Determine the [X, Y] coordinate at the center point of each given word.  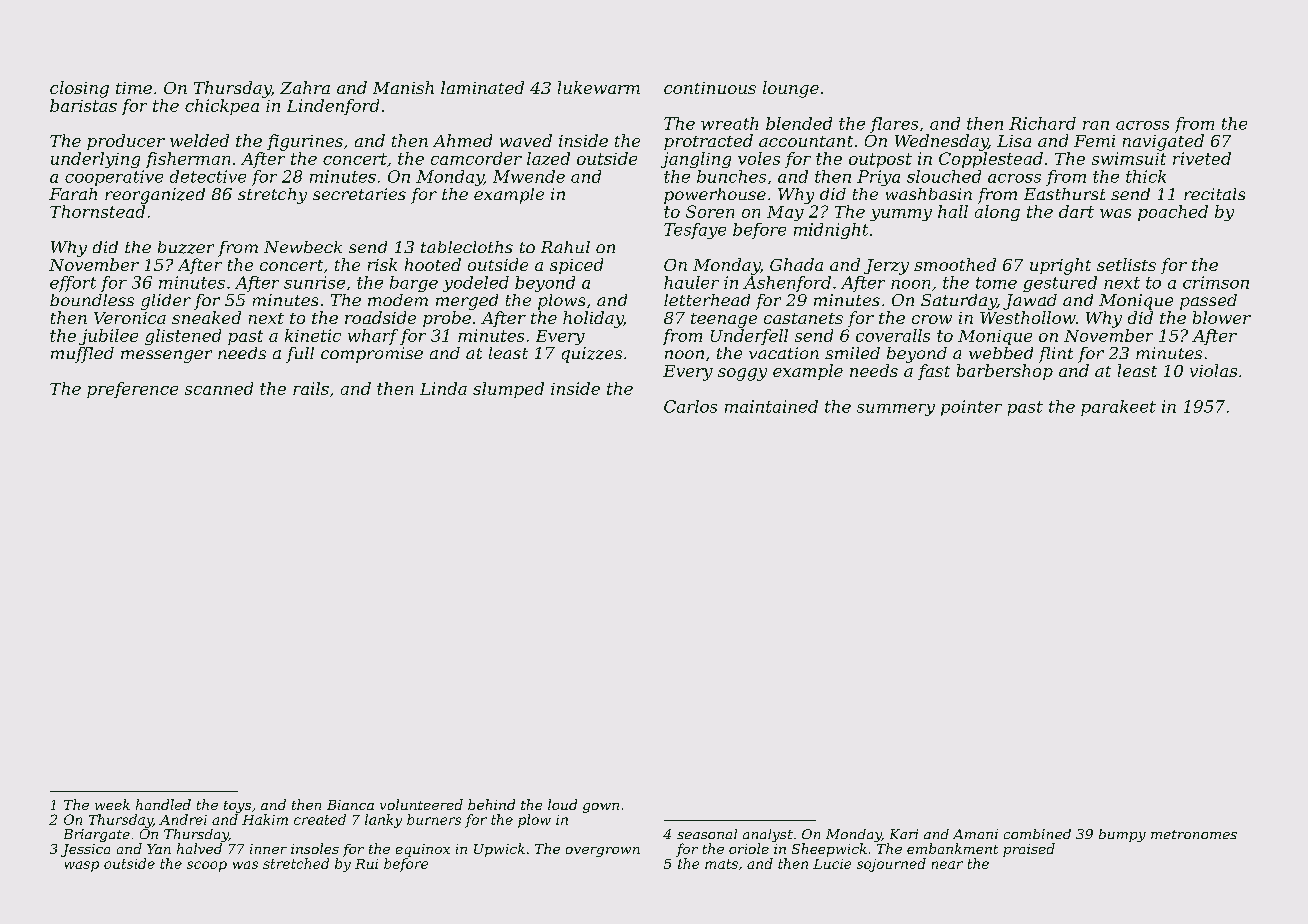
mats [721, 864]
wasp [82, 866]
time [134, 88]
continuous [710, 88]
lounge [791, 89]
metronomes [1194, 834]
